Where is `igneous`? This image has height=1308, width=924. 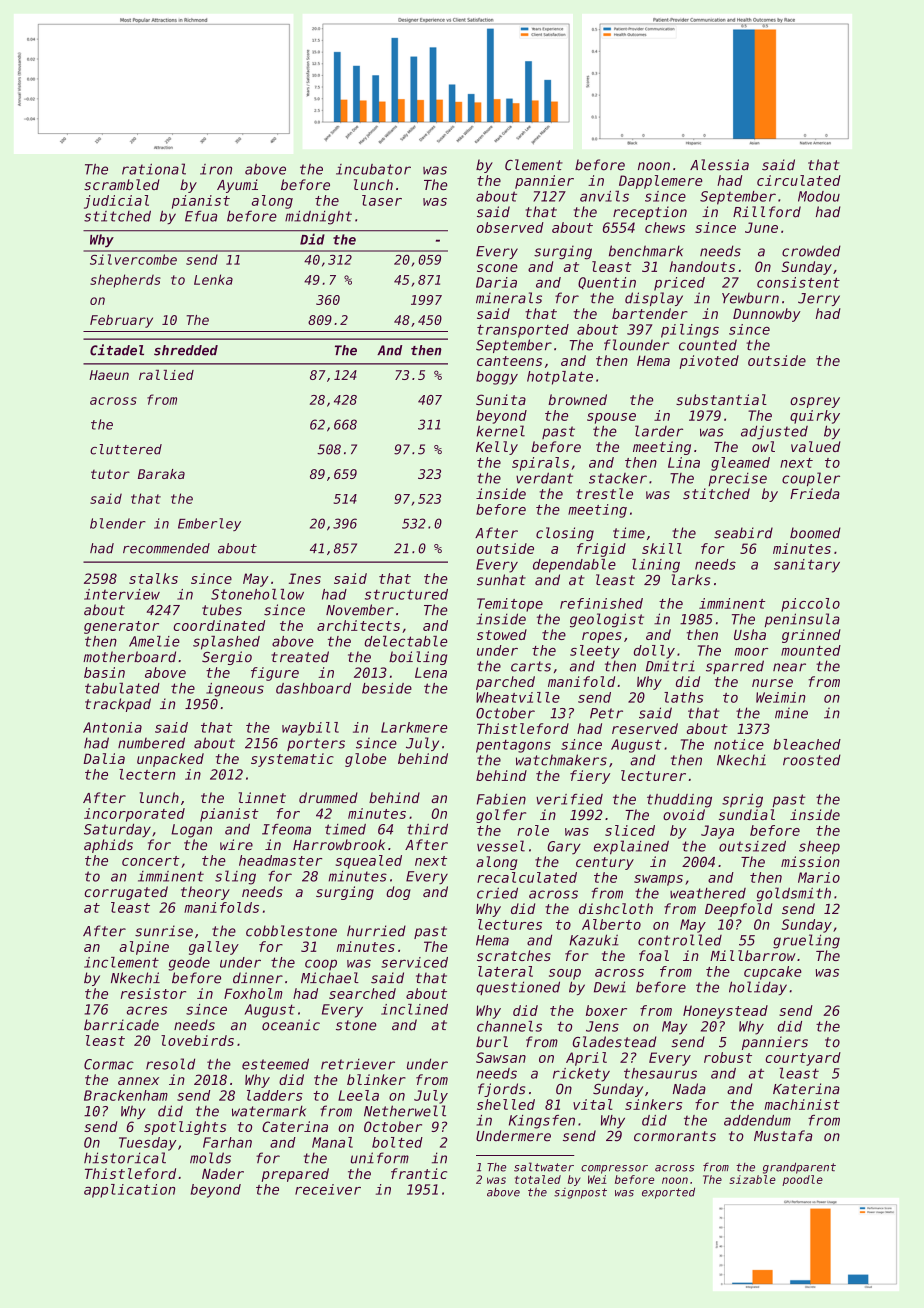
igneous is located at coordinates (235, 690).
